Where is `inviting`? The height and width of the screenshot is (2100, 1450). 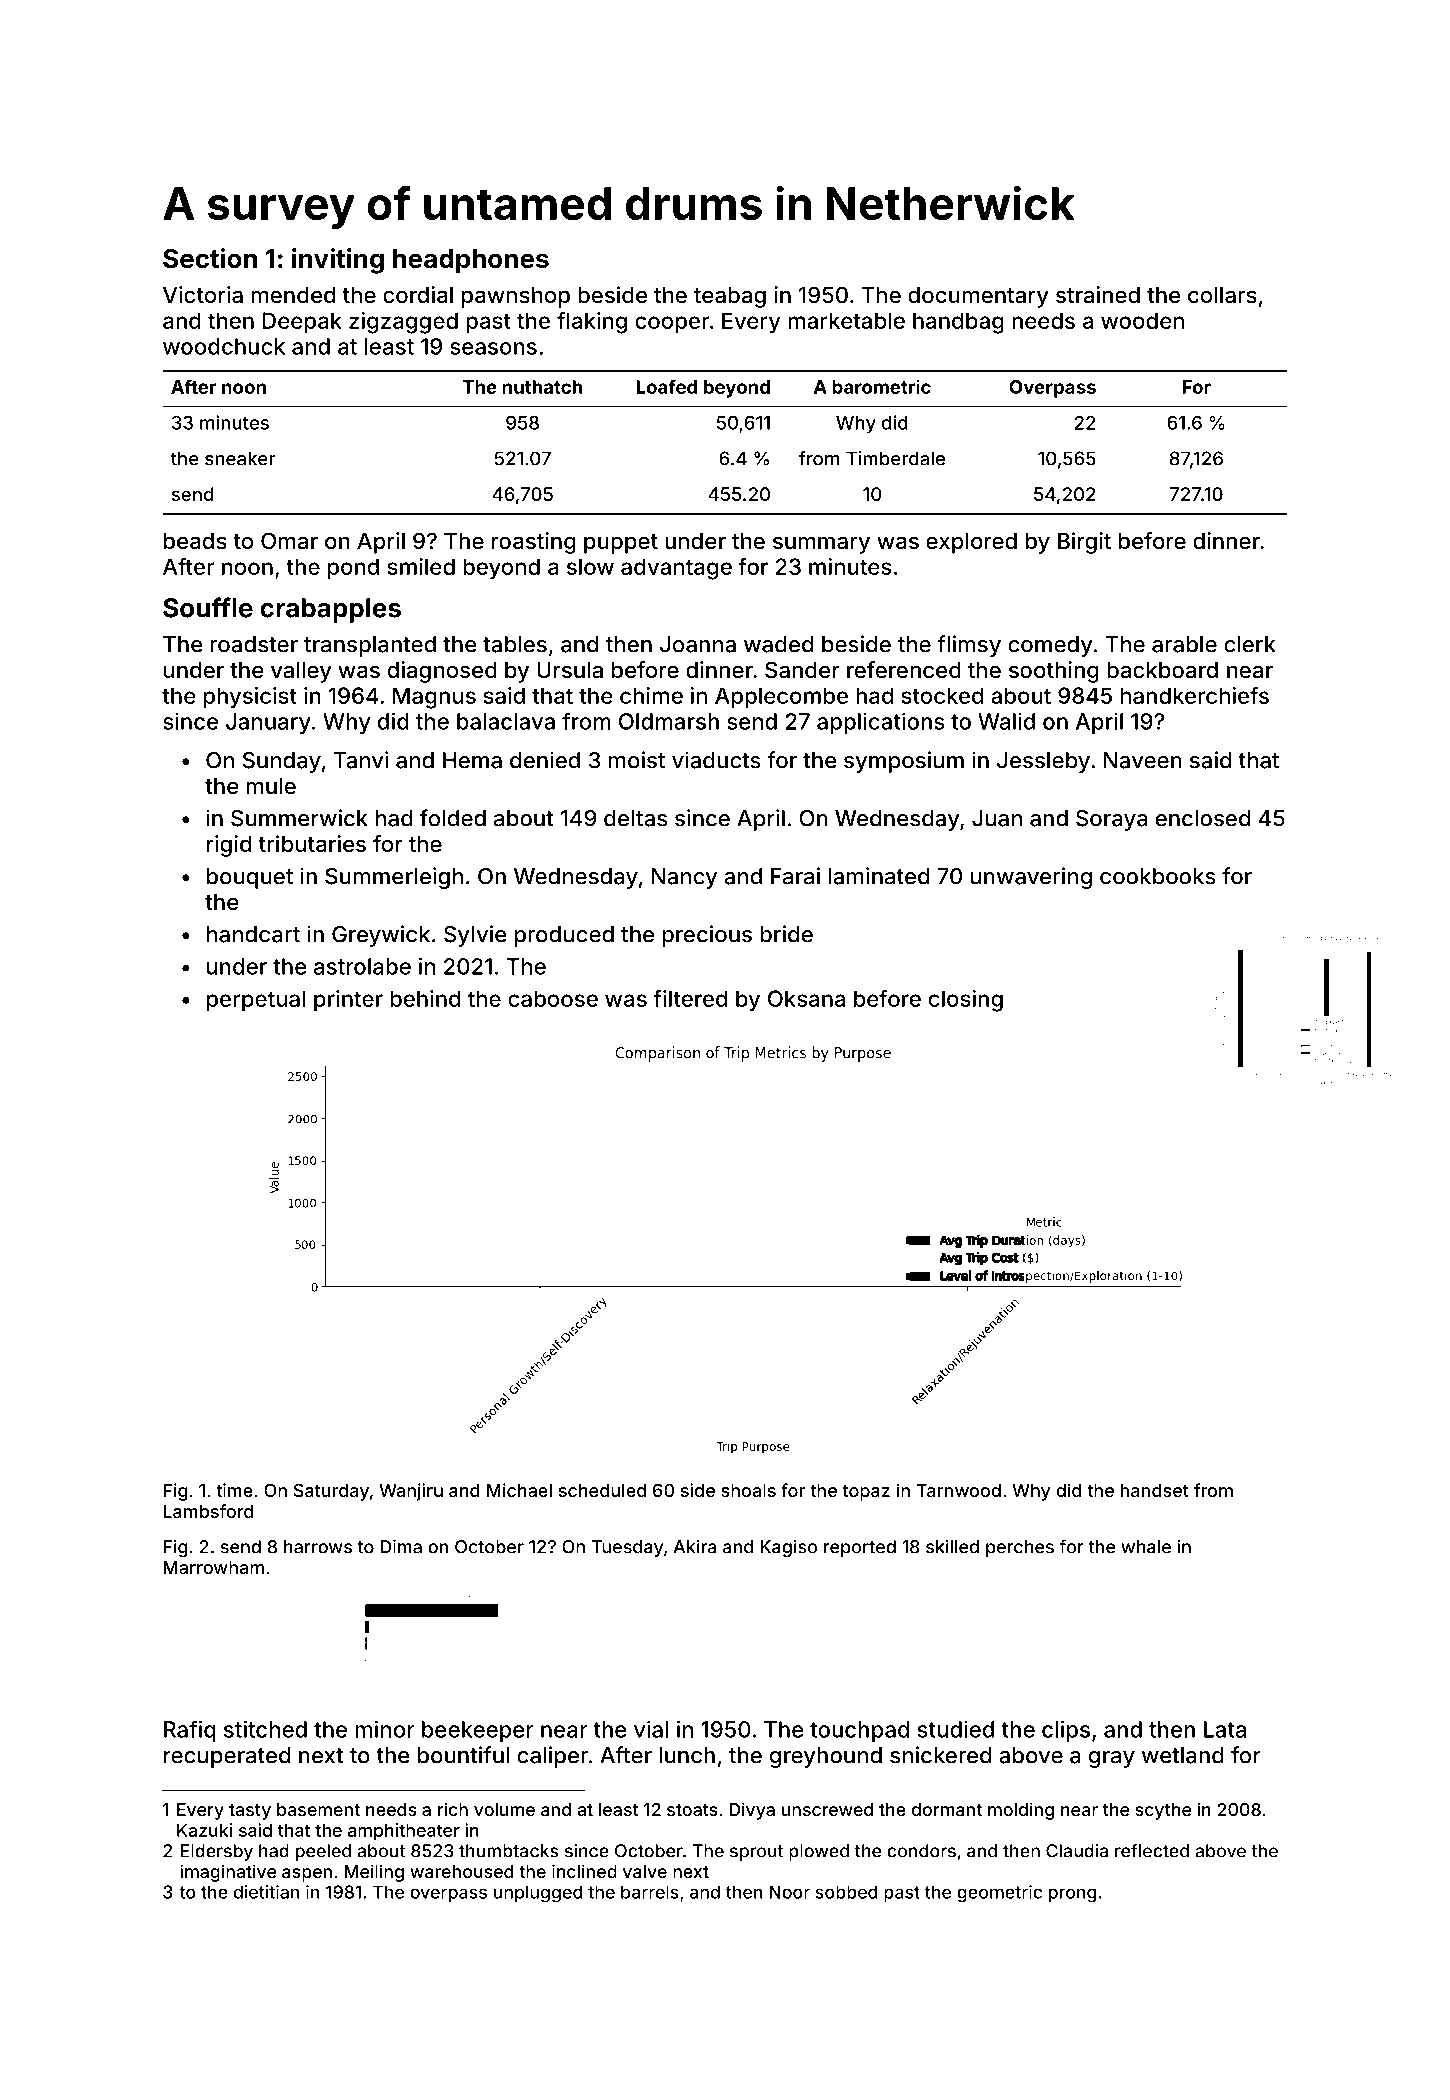 inviting is located at coordinates (338, 261).
